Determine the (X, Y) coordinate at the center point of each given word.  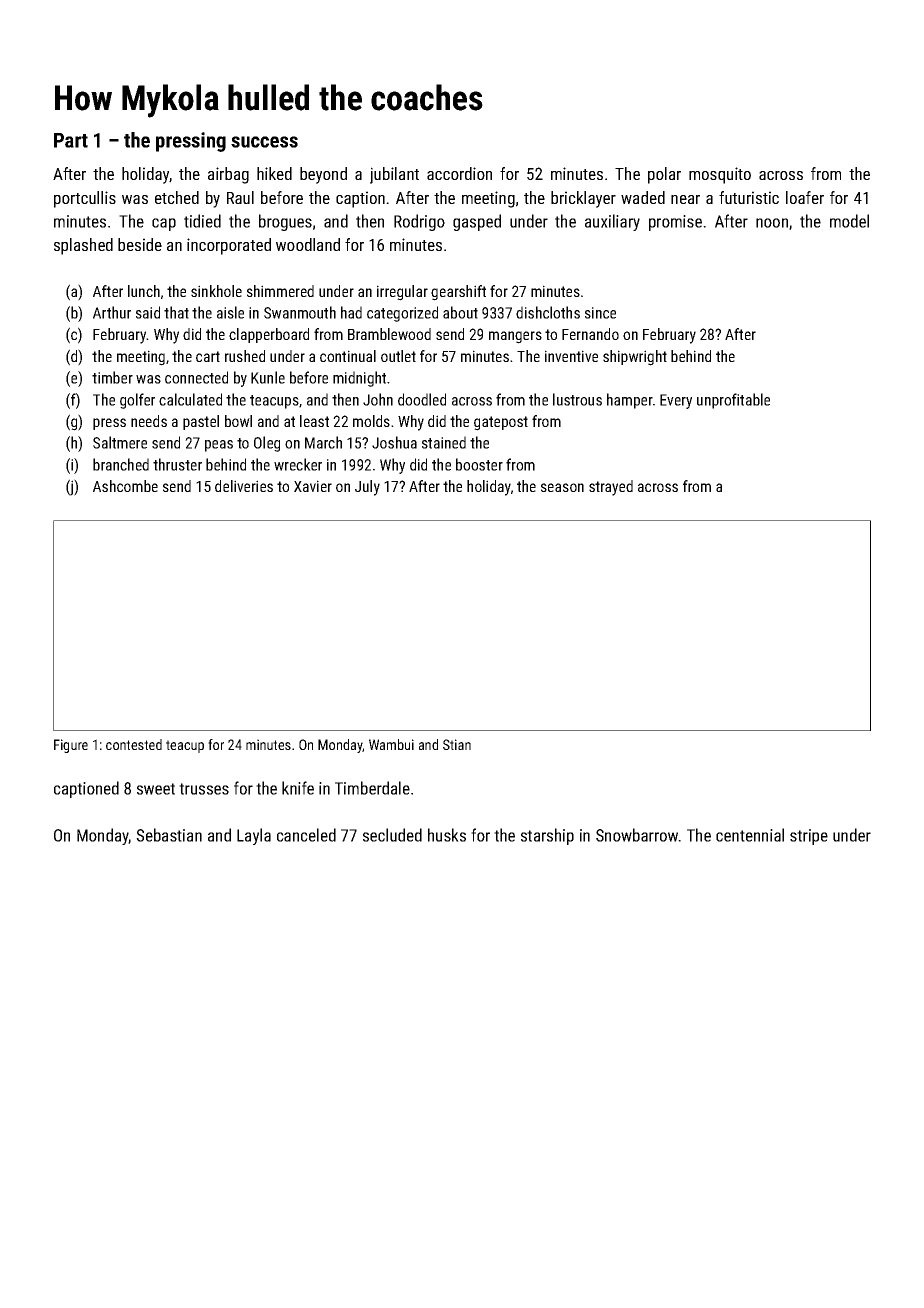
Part (71, 140)
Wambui (391, 744)
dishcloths (548, 312)
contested (134, 744)
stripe (809, 837)
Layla (254, 836)
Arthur (112, 312)
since (600, 313)
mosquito (720, 175)
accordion (459, 173)
